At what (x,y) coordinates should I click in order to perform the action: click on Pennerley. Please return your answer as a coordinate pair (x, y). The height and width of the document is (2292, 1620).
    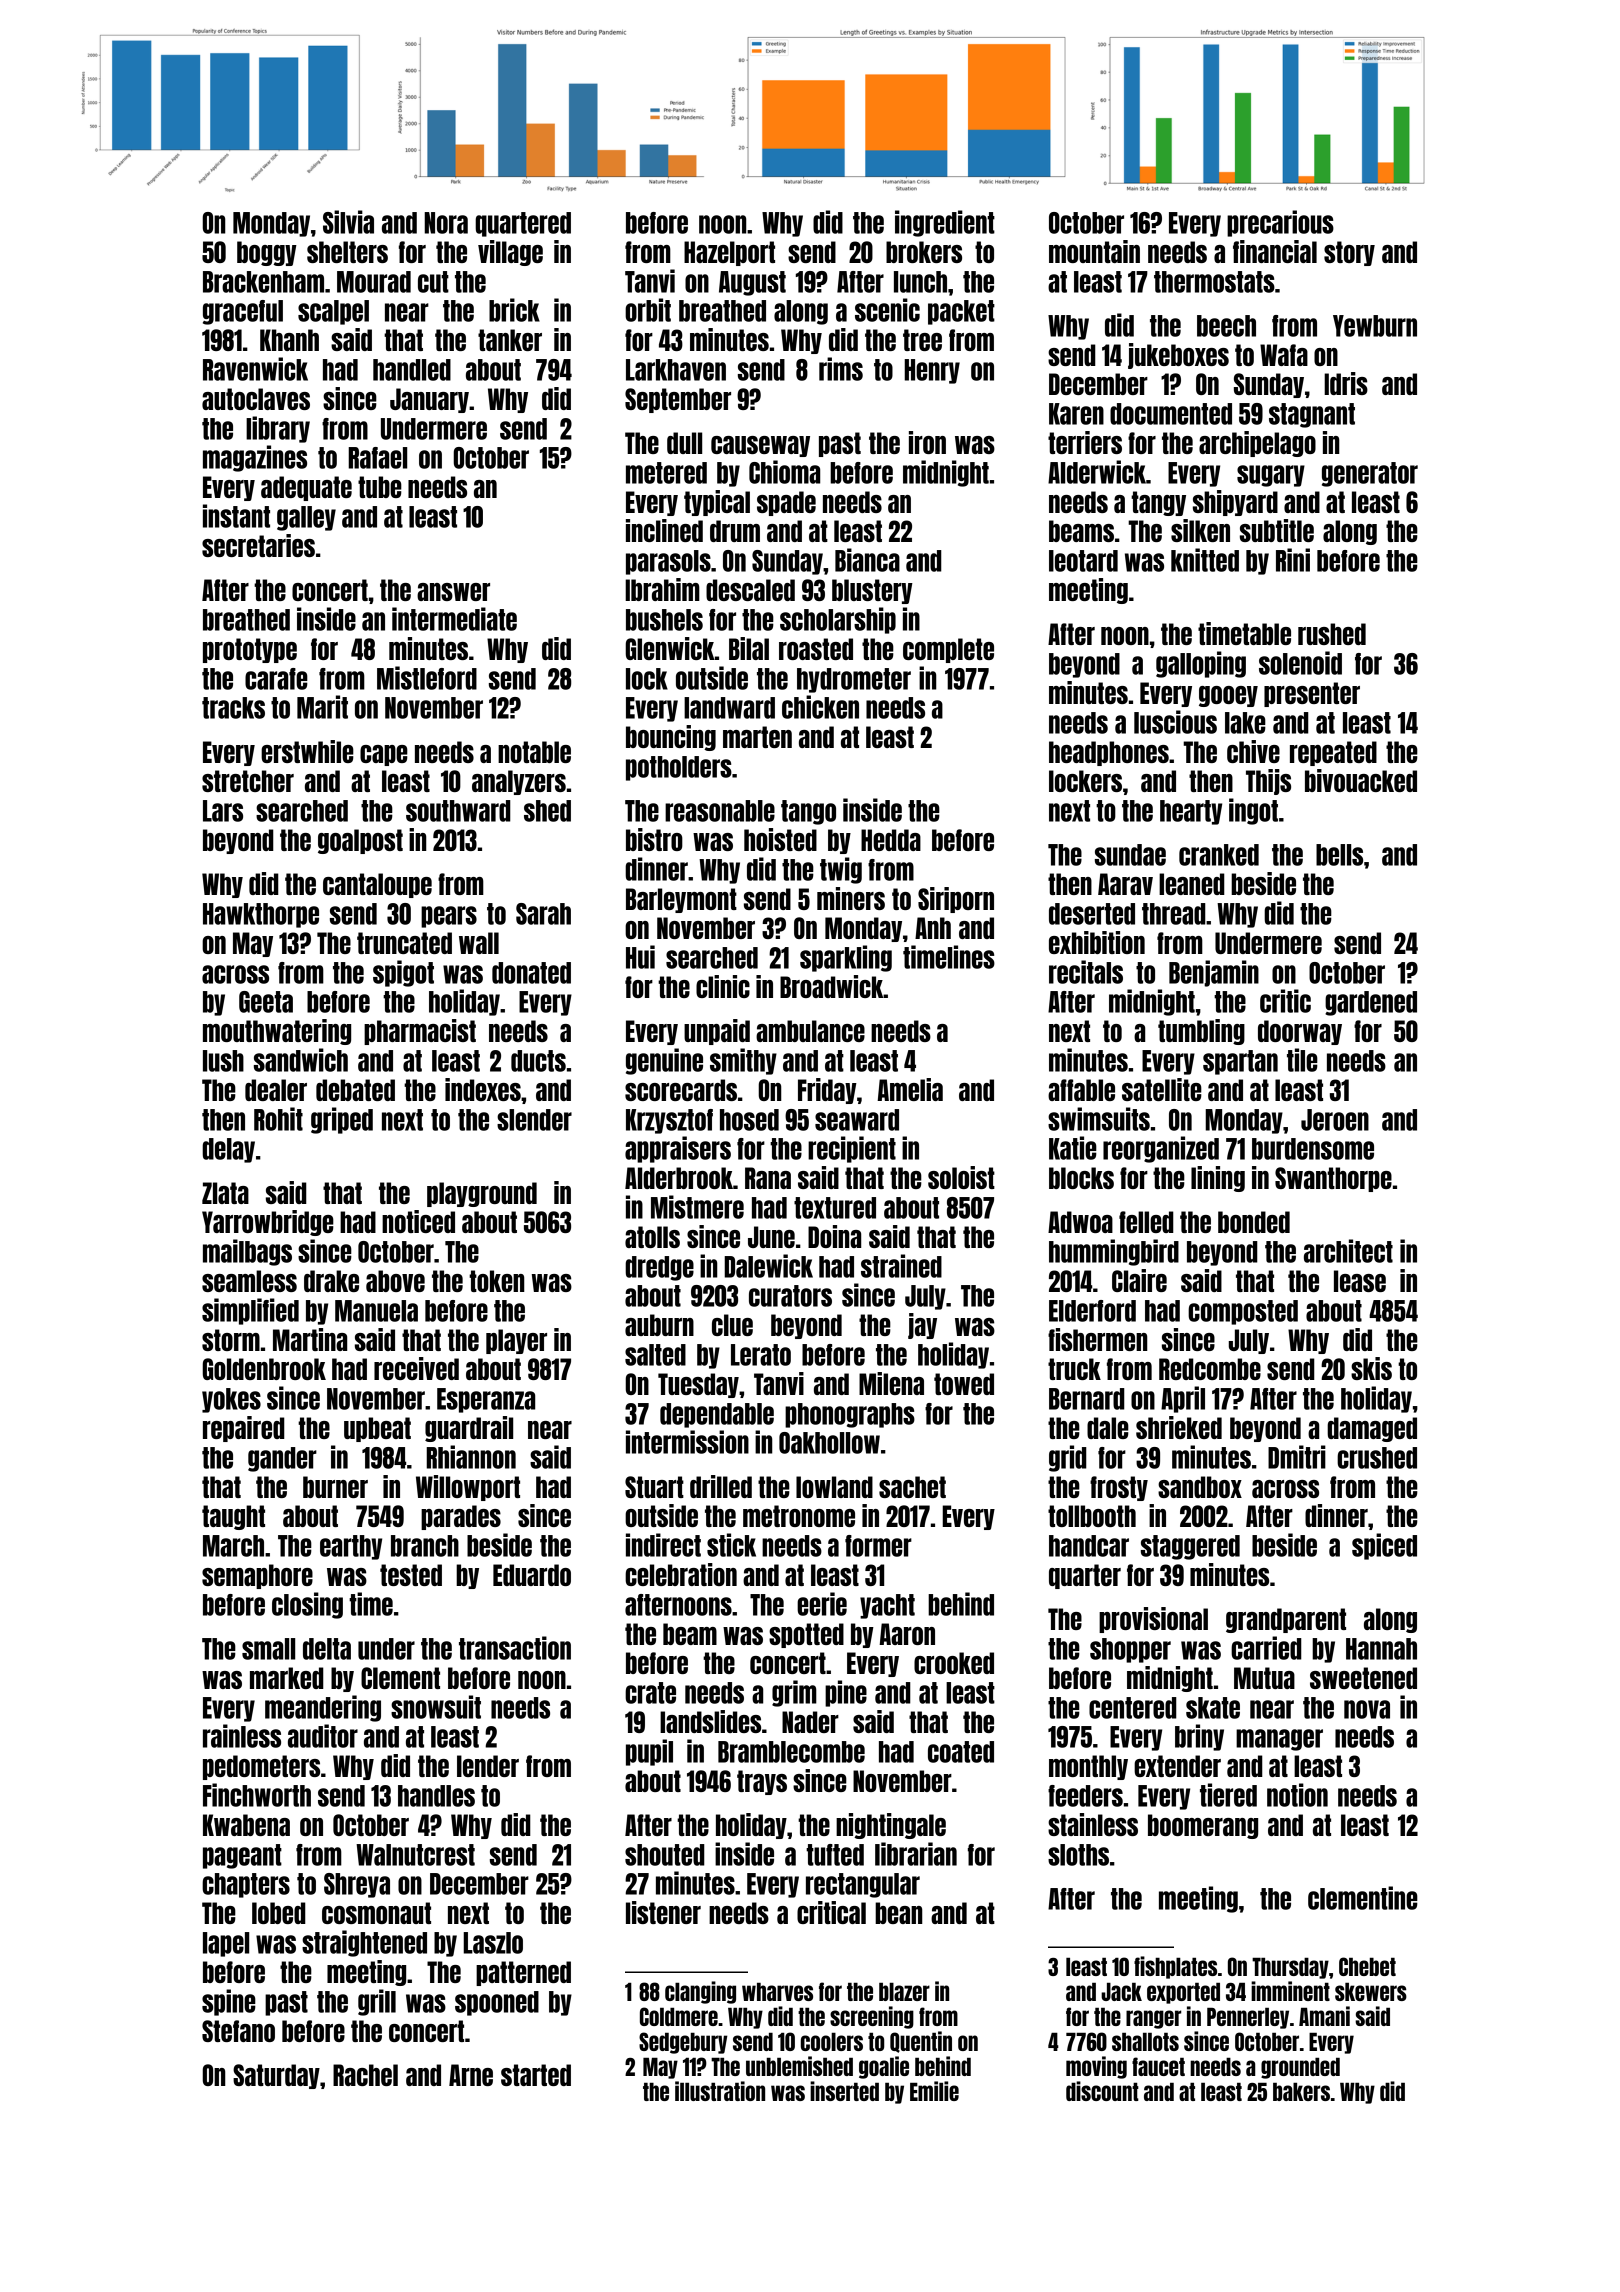
    Looking at the image, I should click on (1248, 2018).
